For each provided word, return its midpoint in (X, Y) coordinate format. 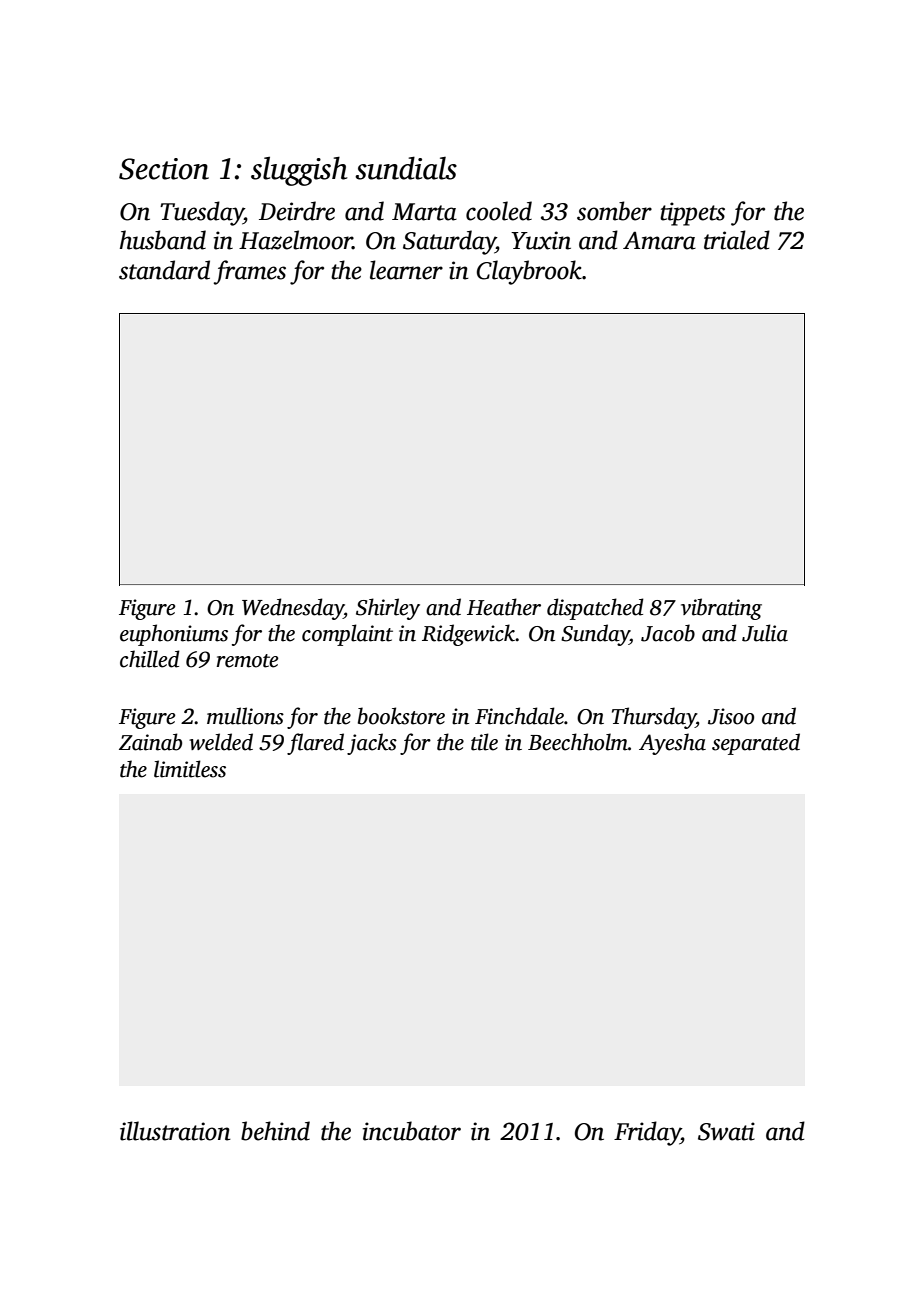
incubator (412, 1131)
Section (164, 169)
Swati (726, 1131)
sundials (406, 168)
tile (484, 742)
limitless (190, 769)
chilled (150, 659)
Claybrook (529, 272)
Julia (765, 633)
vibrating (721, 609)
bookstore (401, 716)
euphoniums (174, 635)
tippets (692, 214)
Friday (647, 1133)
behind (275, 1131)
